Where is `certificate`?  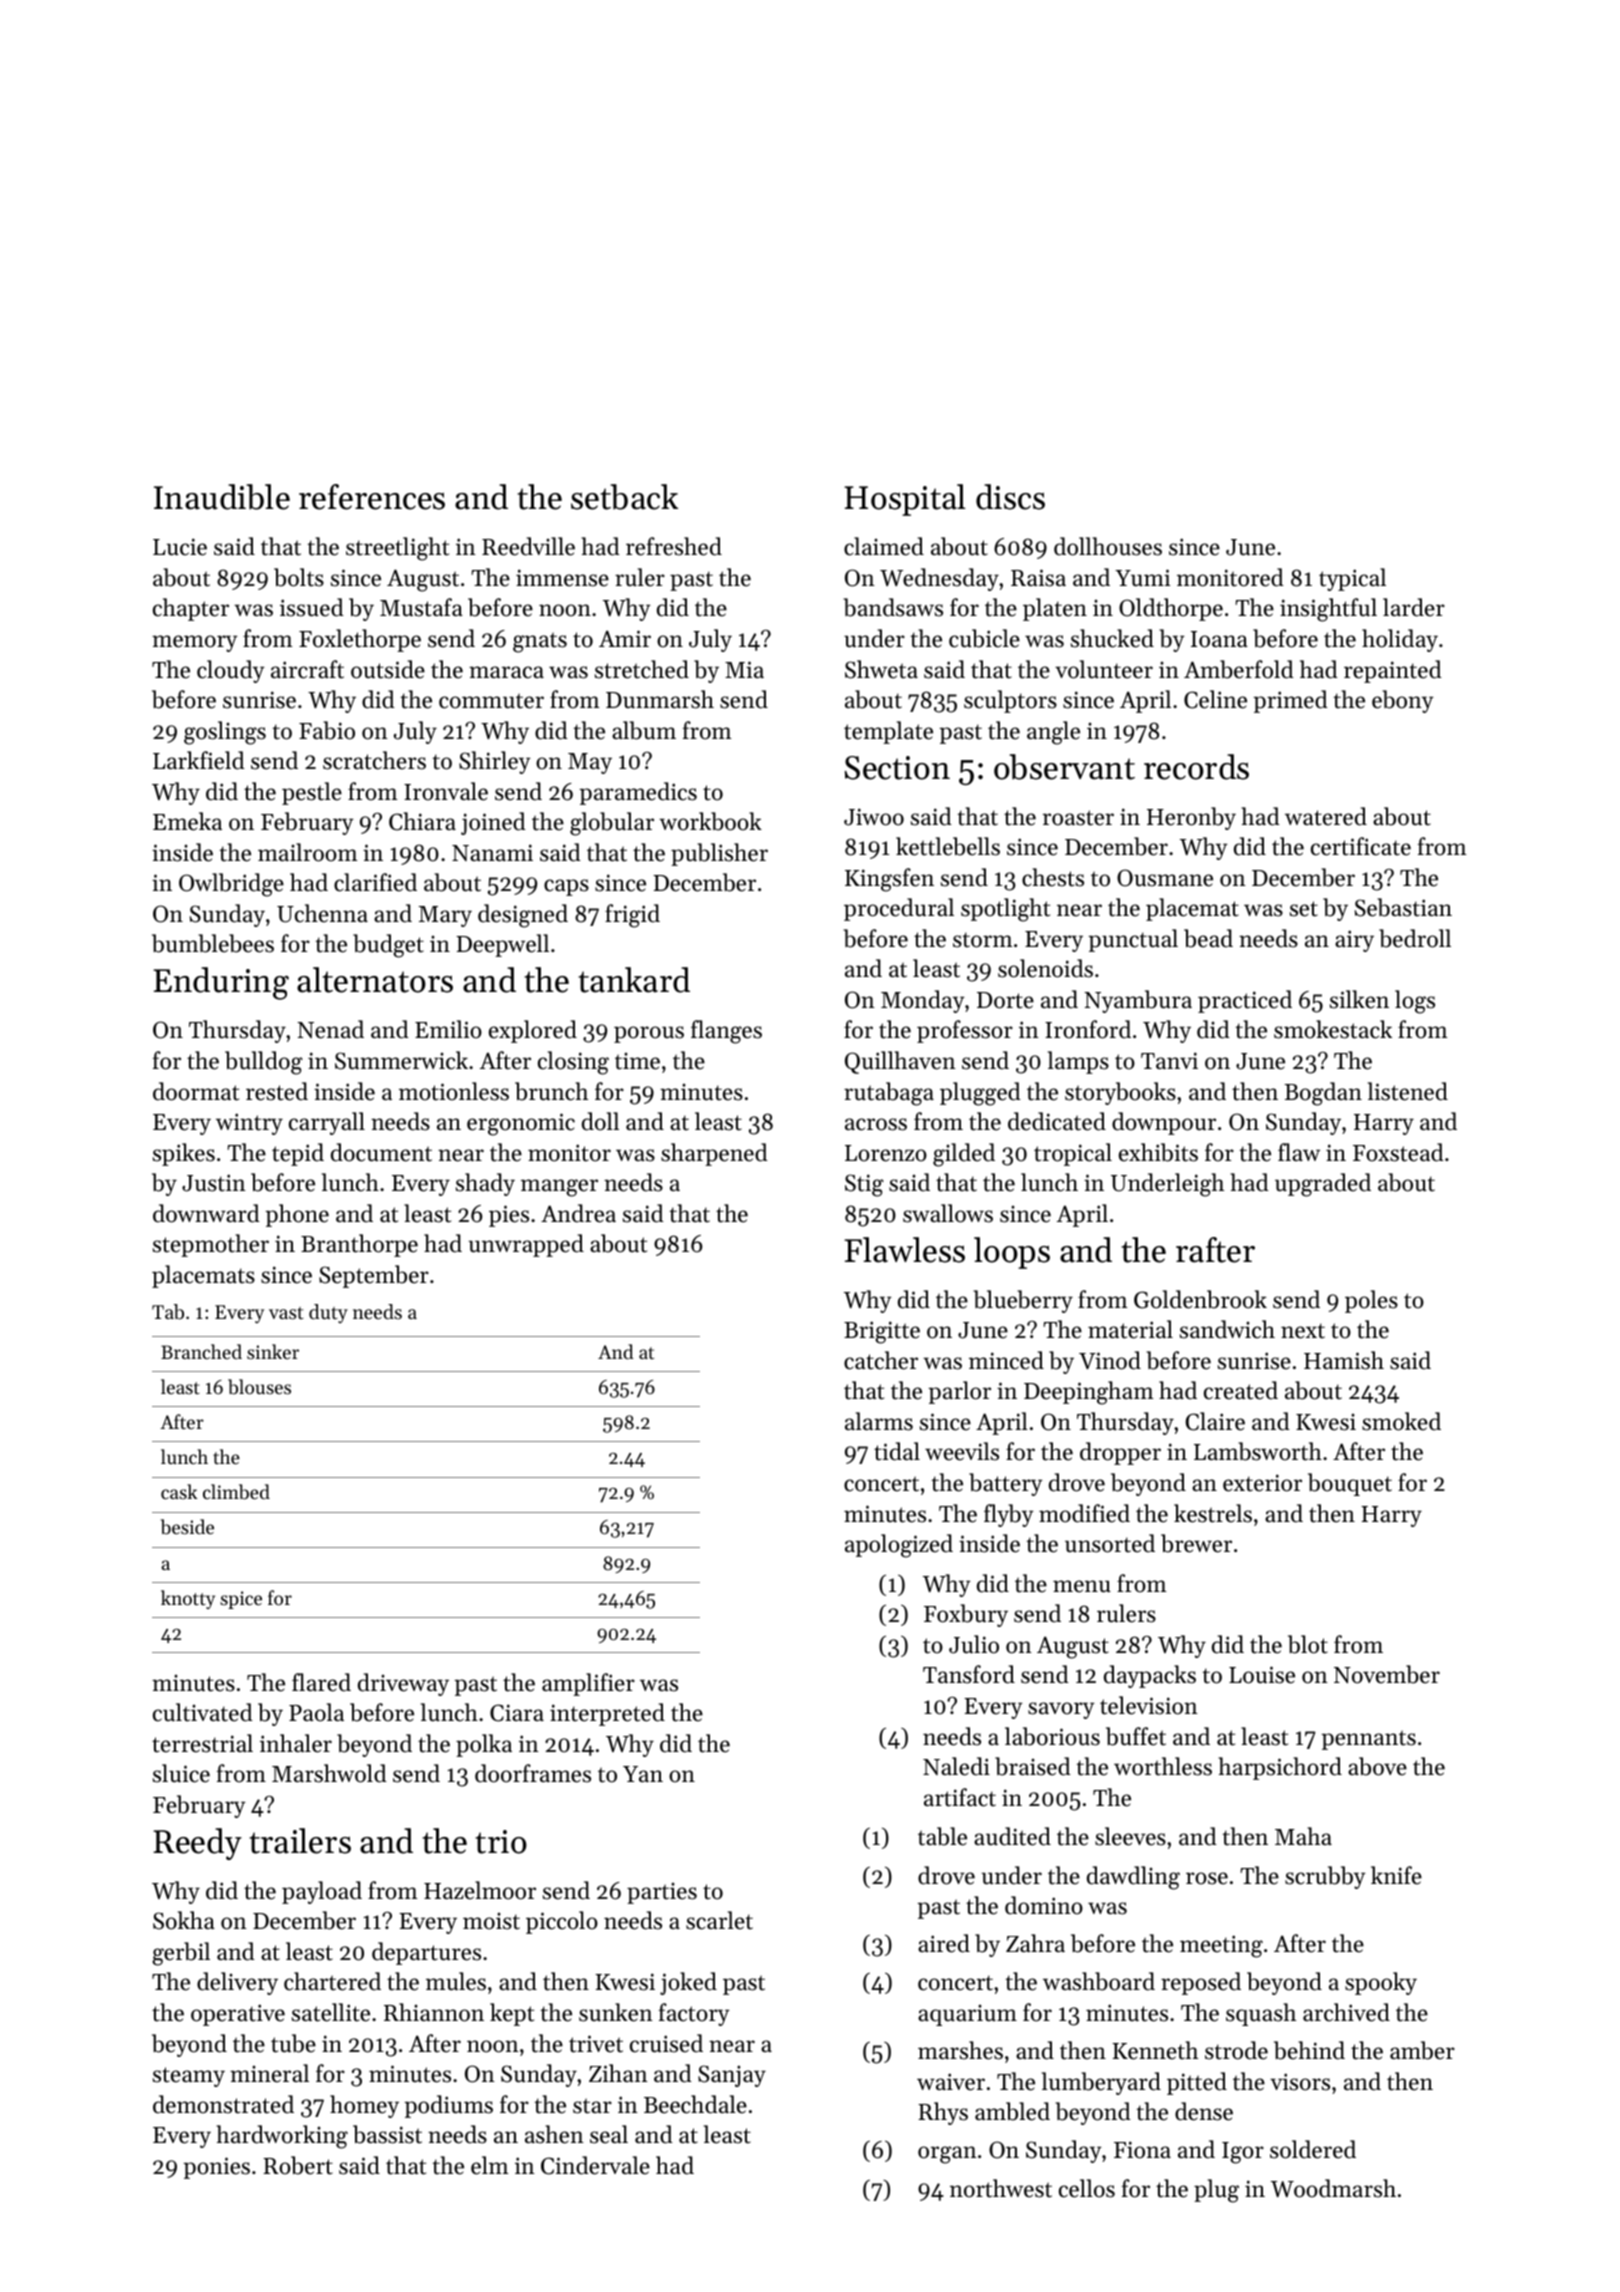 certificate is located at coordinates (1361, 846).
